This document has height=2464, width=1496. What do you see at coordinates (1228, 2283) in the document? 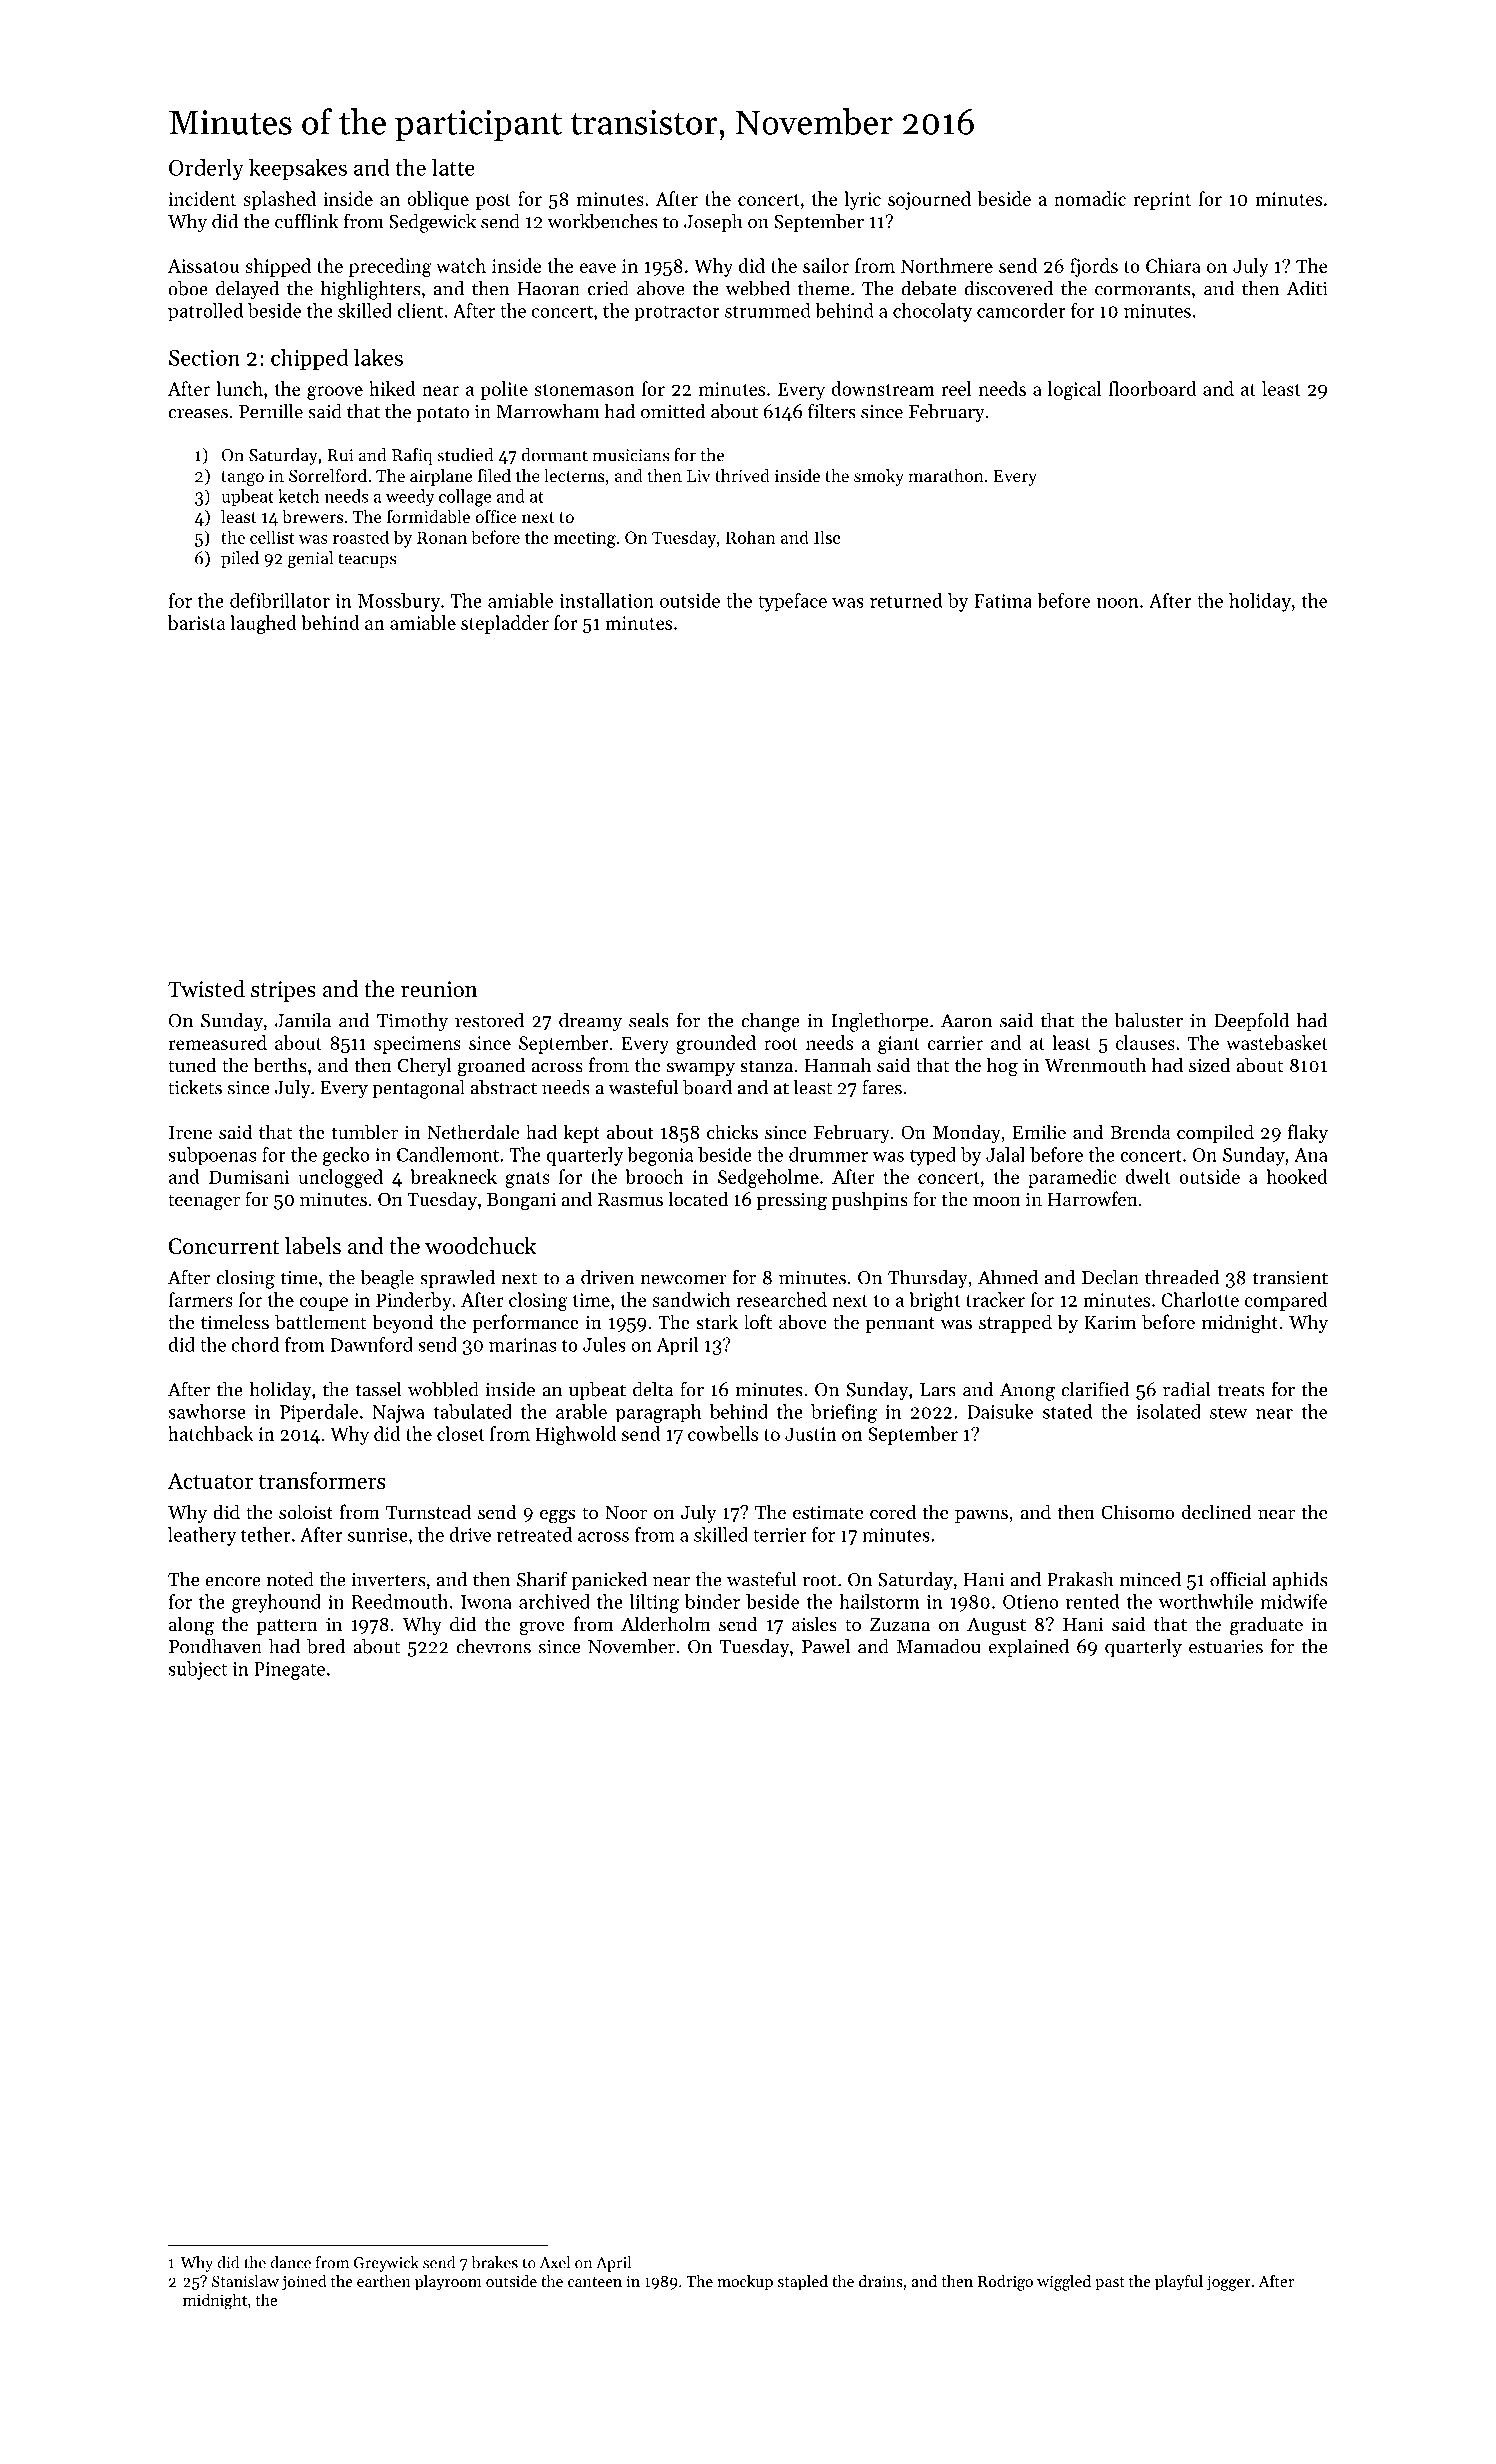
I see `jogger` at bounding box center [1228, 2283].
